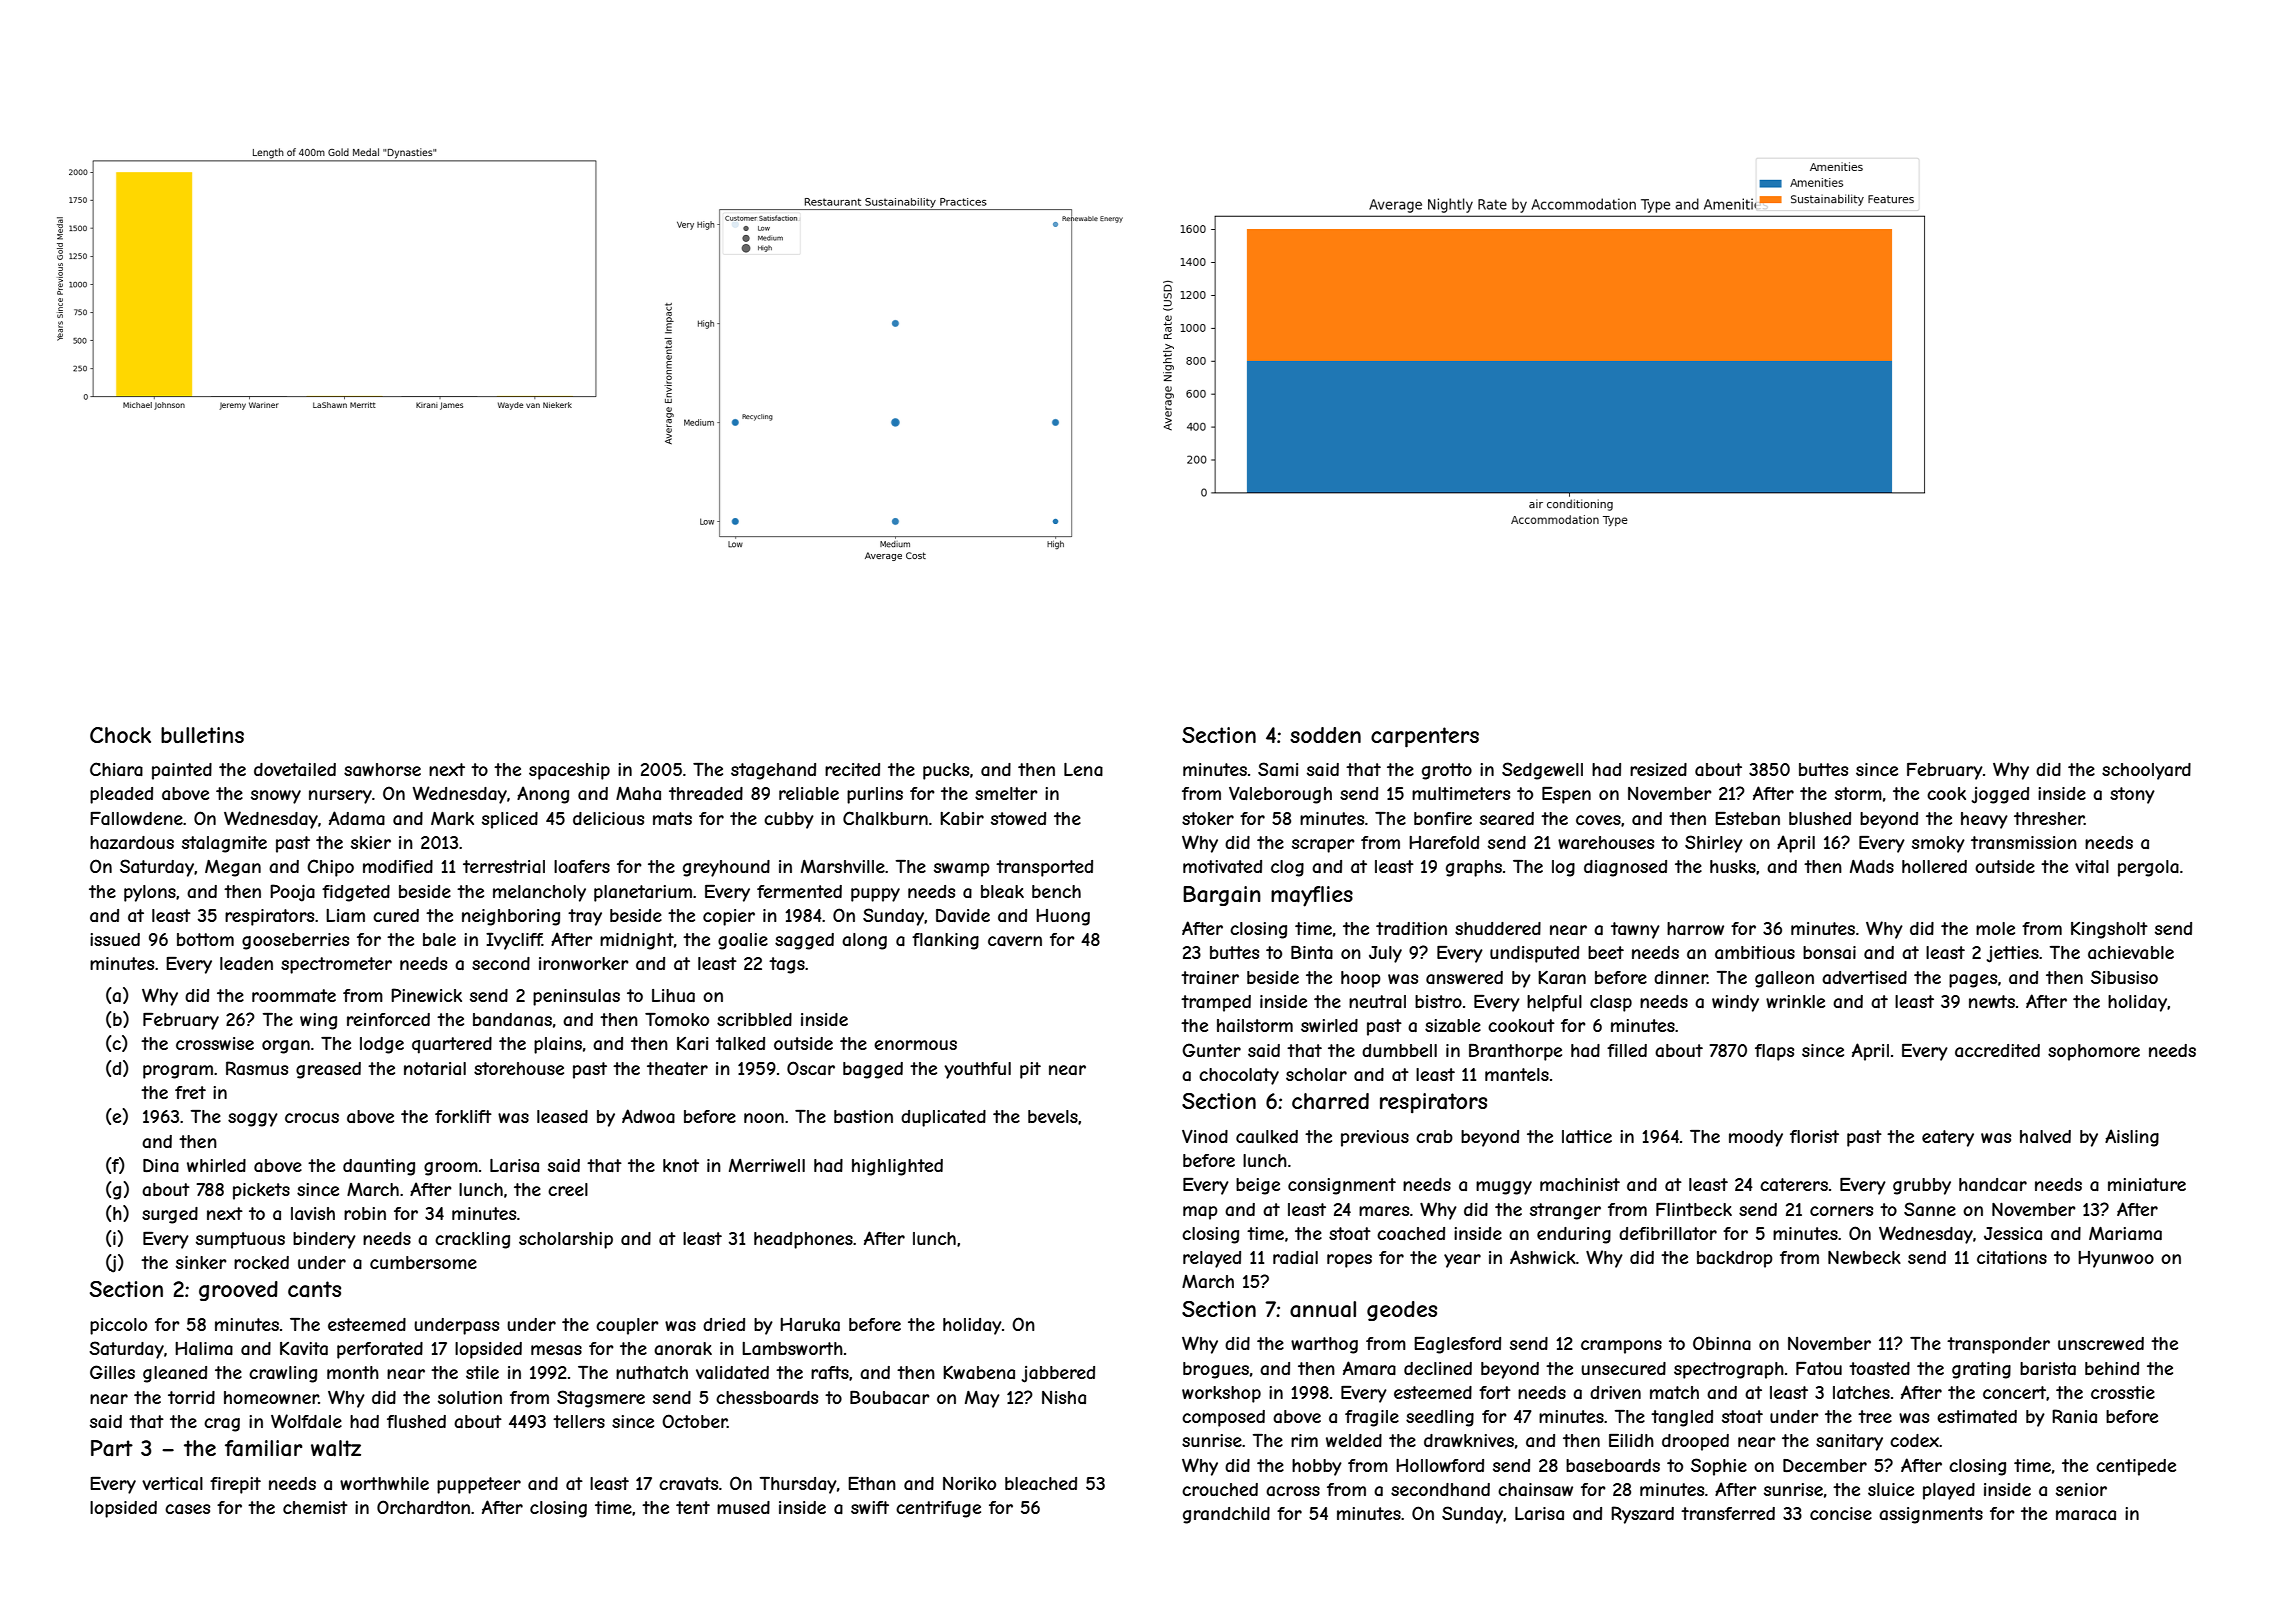 This screenshot has width=2292, height=1620. I want to click on sodden, so click(1325, 735).
